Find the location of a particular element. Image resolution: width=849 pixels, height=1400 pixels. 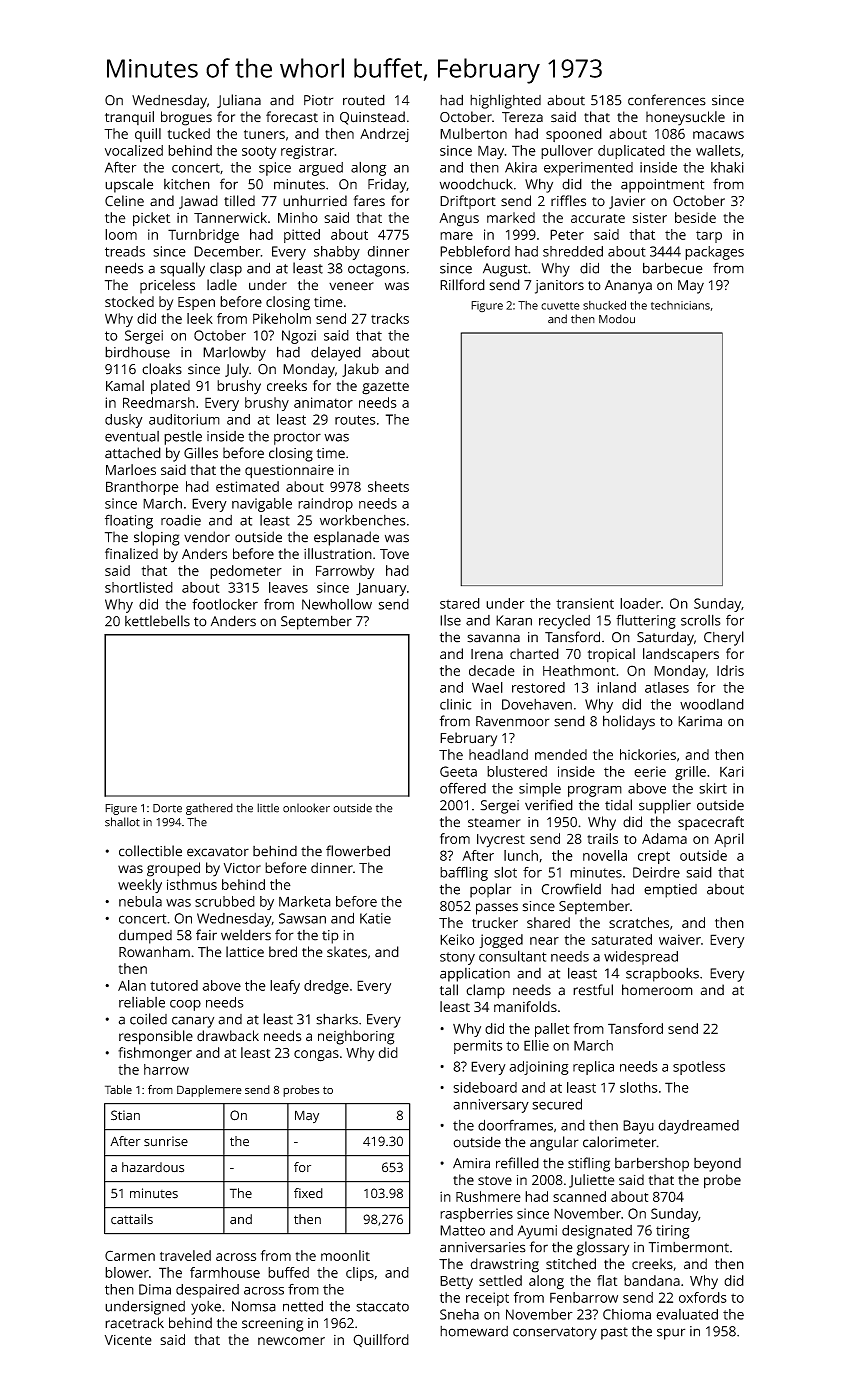

doorframes is located at coordinates (515, 1125).
